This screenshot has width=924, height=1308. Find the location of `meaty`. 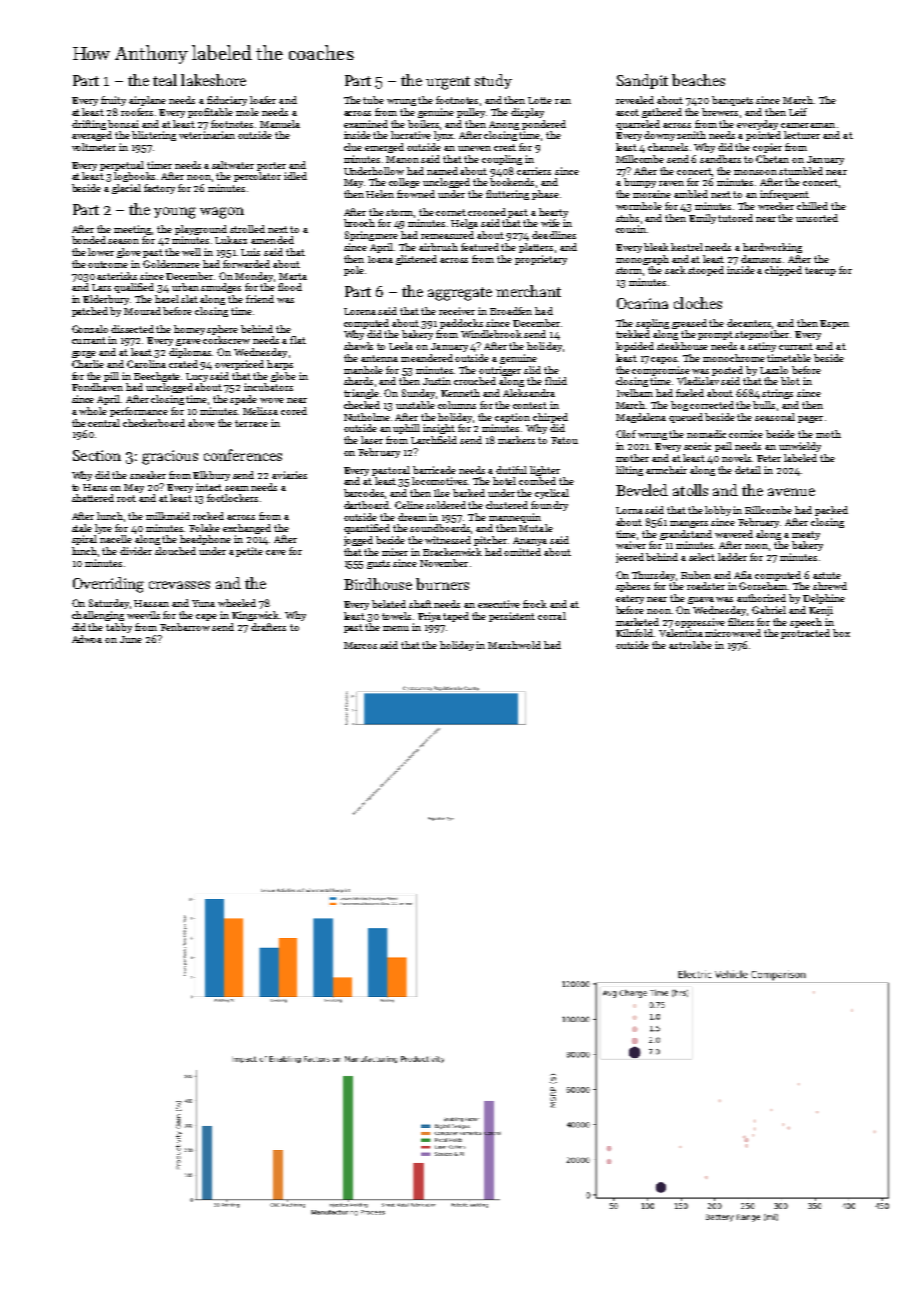

meaty is located at coordinates (806, 535).
